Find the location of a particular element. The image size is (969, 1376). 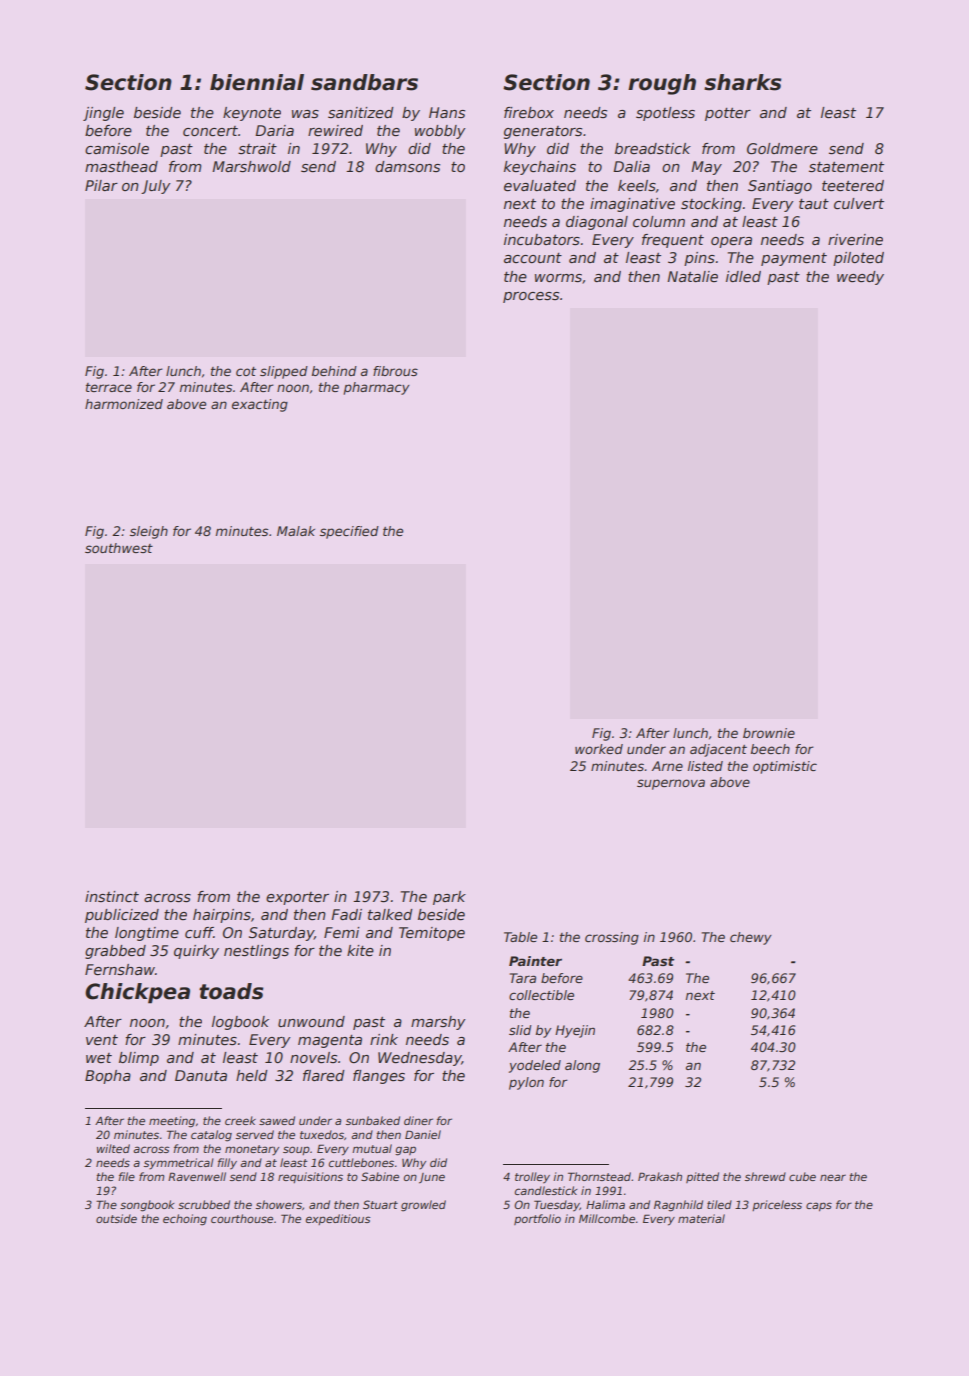

sandbars is located at coordinates (364, 82).
